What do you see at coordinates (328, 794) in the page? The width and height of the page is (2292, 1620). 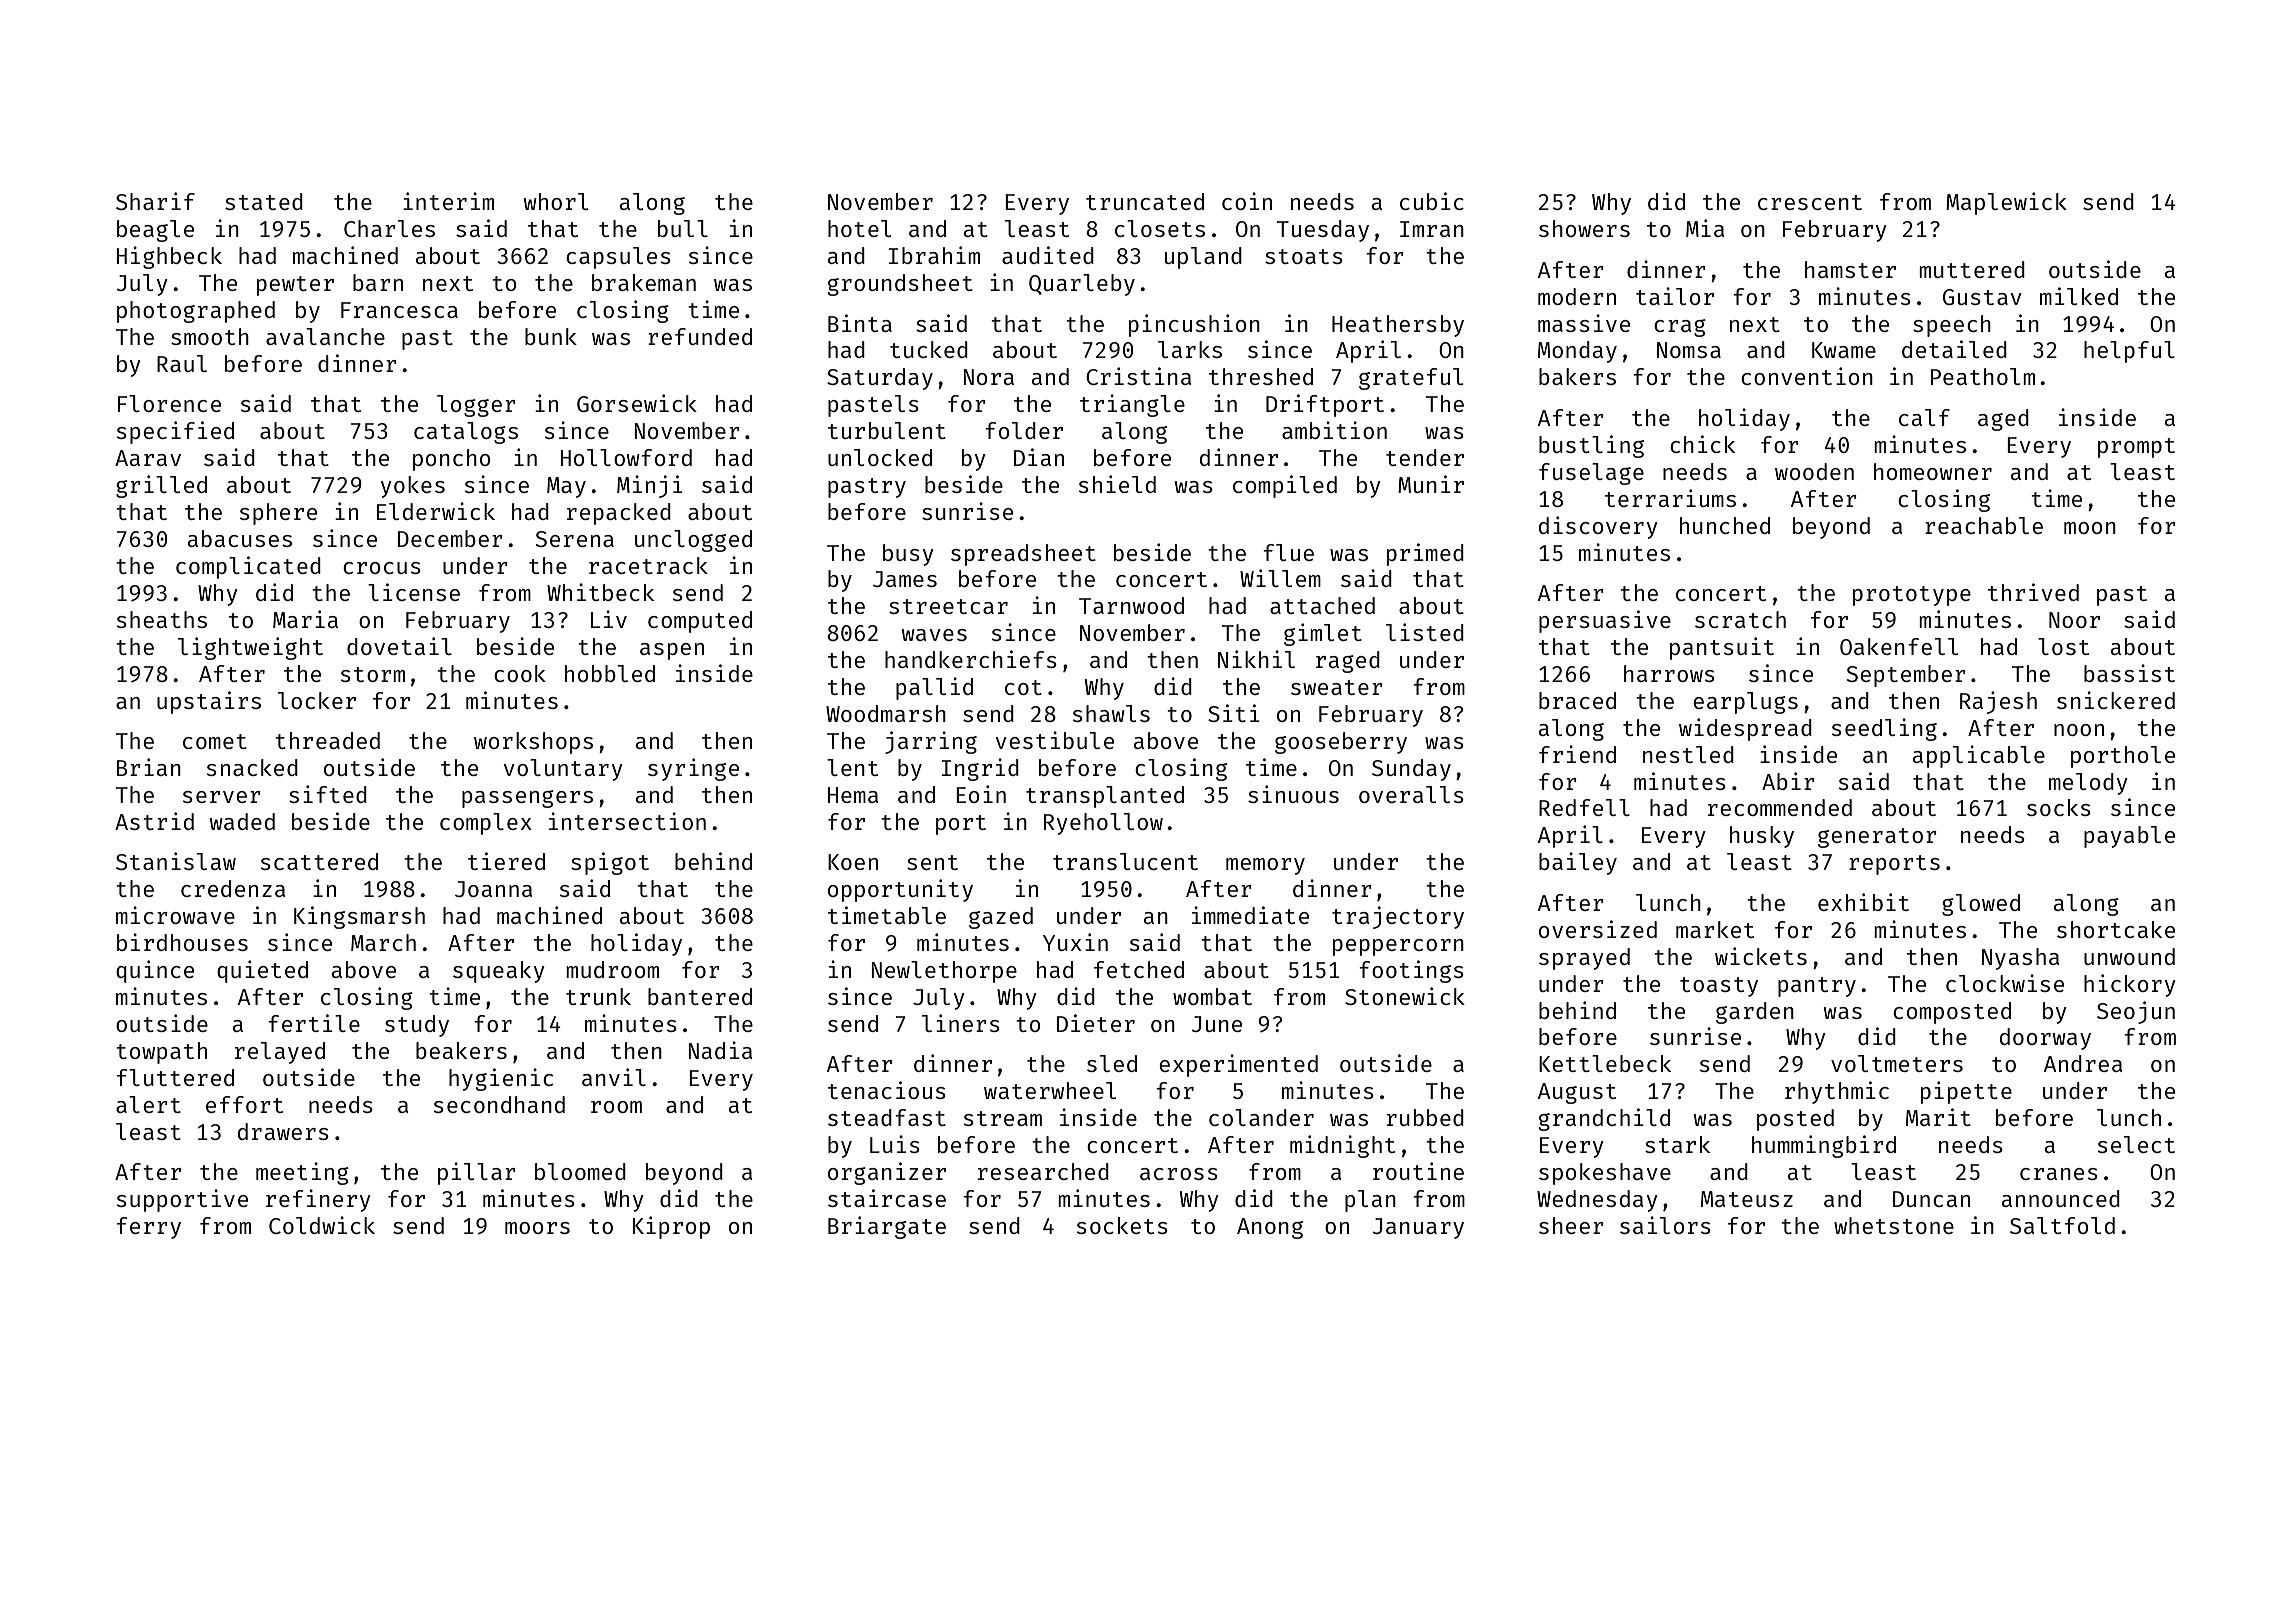 I see `sifted` at bounding box center [328, 794].
